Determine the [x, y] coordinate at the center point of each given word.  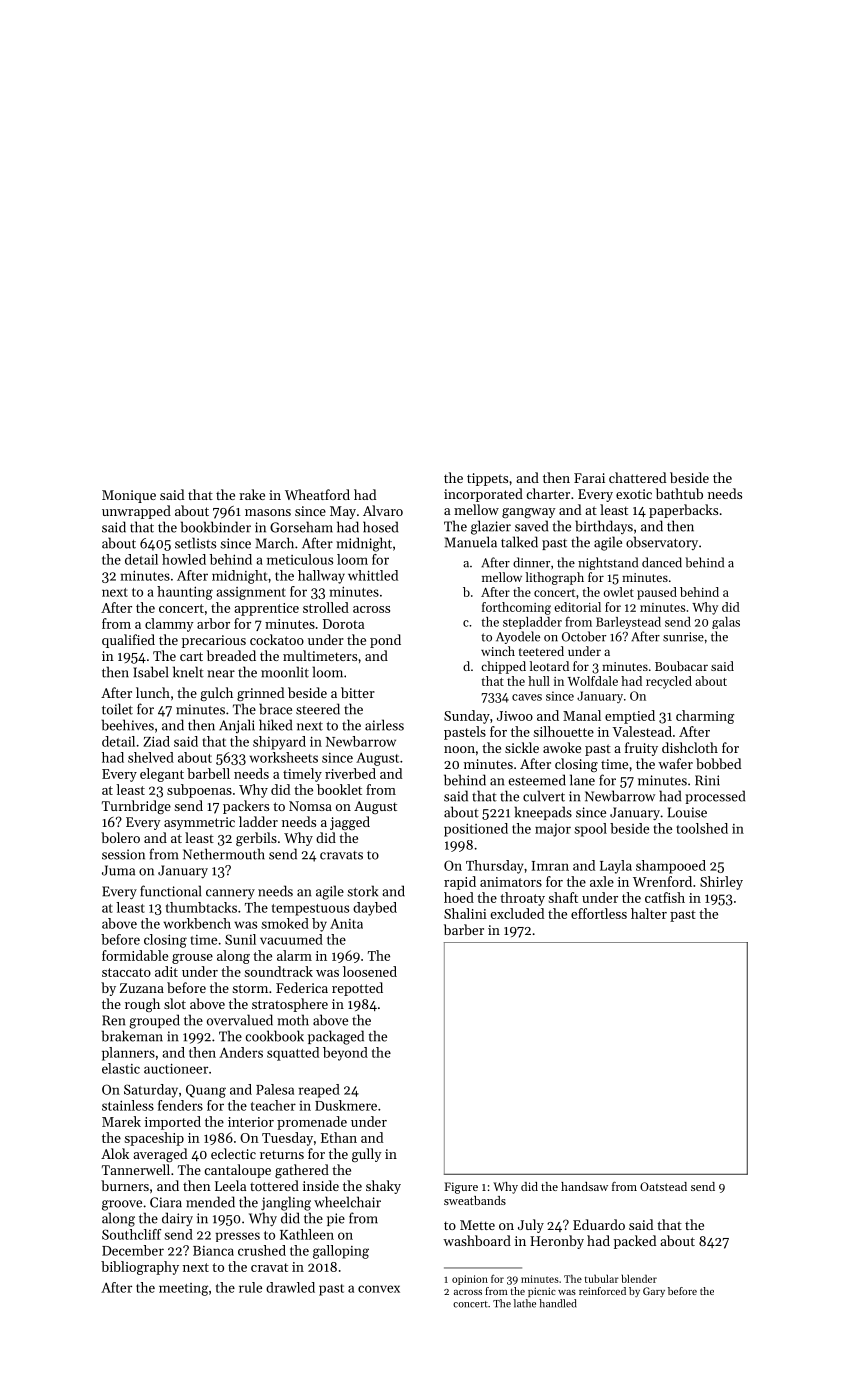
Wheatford [317, 494]
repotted [357, 989]
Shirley [721, 883]
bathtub [679, 493]
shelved [151, 757]
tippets [487, 479]
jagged [350, 823]
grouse [192, 959]
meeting [184, 1289]
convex [379, 1289]
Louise [687, 812]
